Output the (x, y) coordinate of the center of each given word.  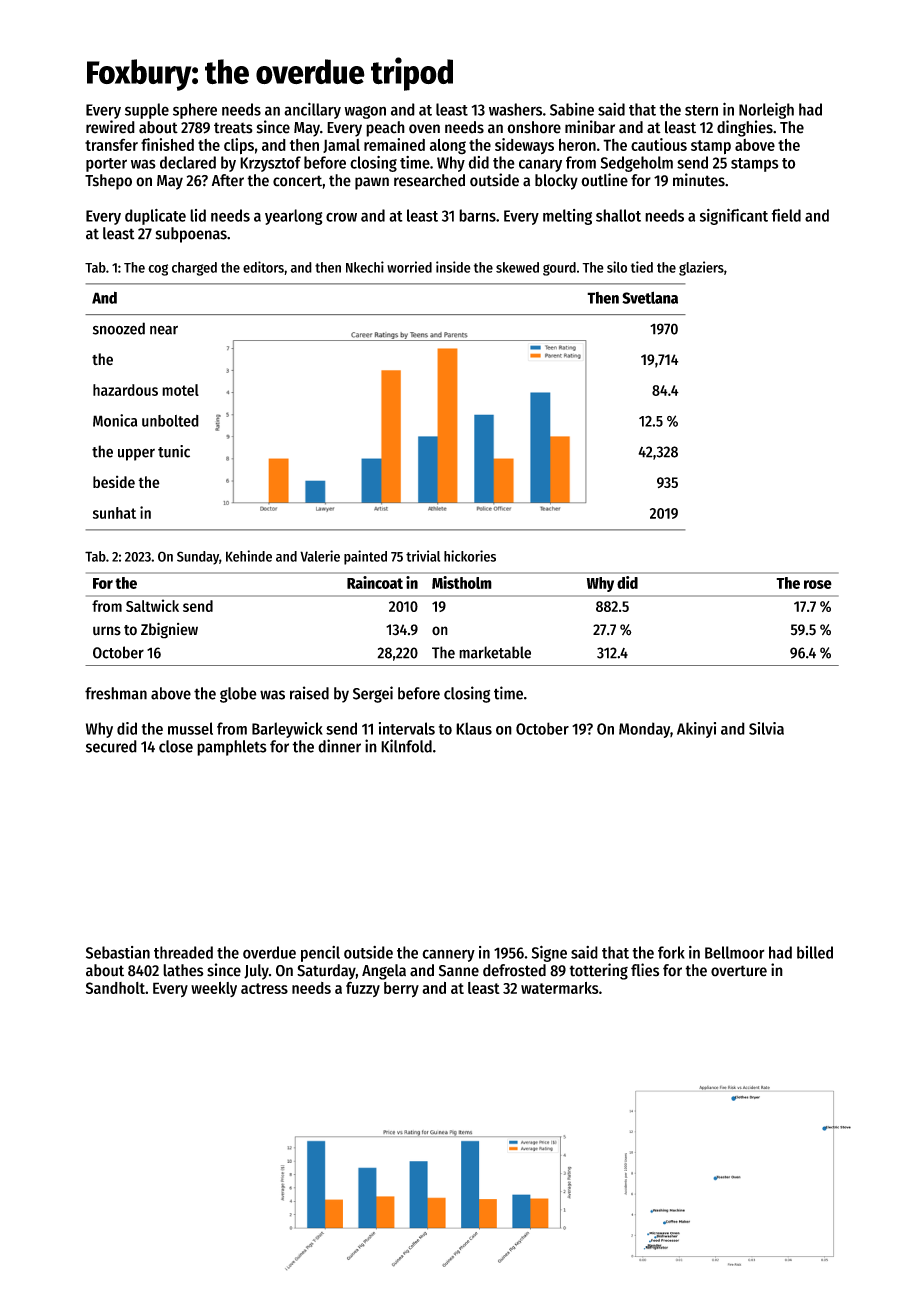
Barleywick (287, 730)
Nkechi (365, 267)
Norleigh (766, 110)
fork (671, 952)
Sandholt (115, 988)
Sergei (373, 694)
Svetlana (650, 297)
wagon (365, 112)
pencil (320, 954)
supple (147, 111)
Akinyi (696, 730)
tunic (174, 451)
